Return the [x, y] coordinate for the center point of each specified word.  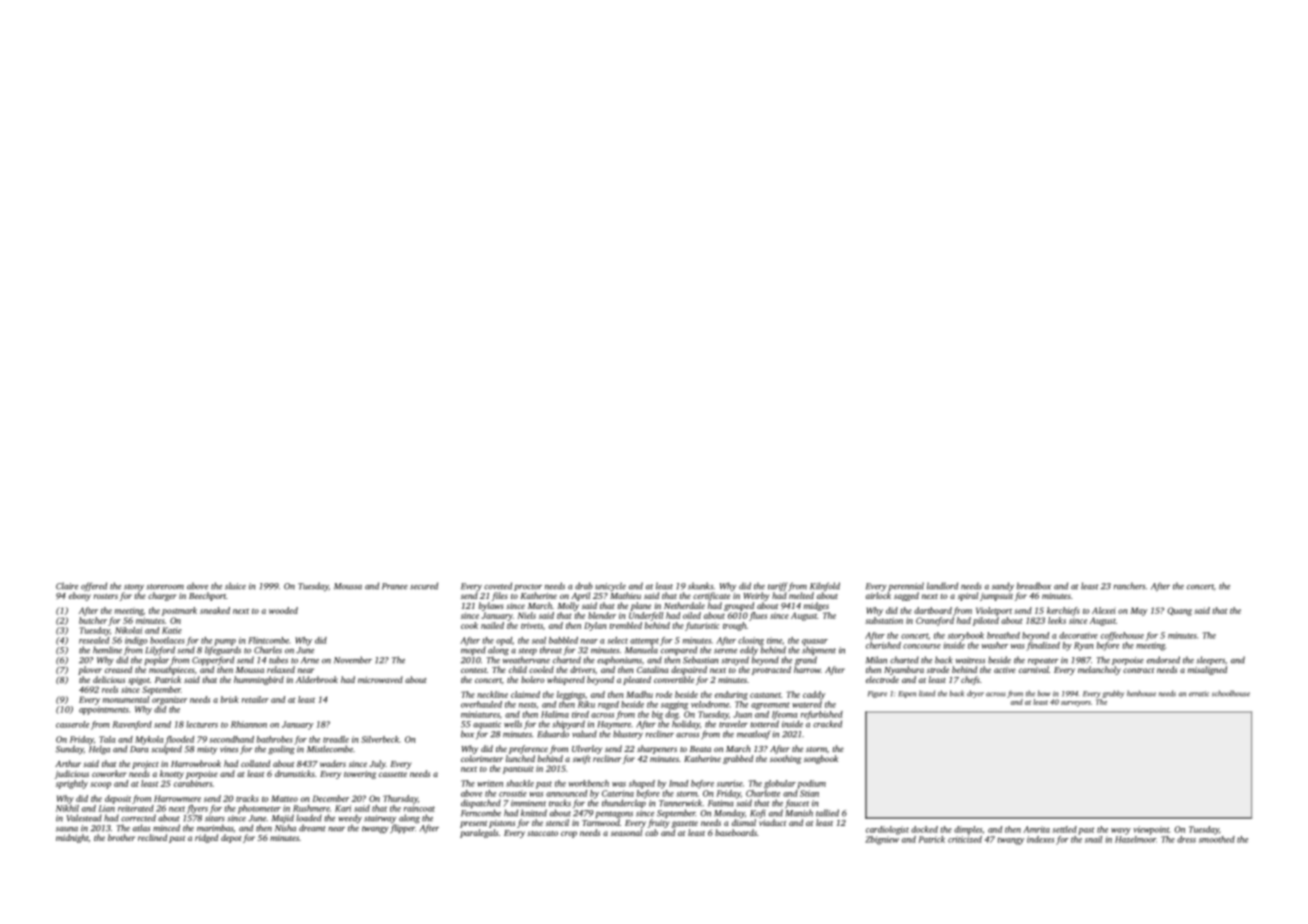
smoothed [1217, 839]
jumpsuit [996, 597]
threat [551, 650]
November [353, 660]
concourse [922, 646]
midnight [72, 838]
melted [801, 595]
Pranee [395, 586]
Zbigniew [882, 840]
